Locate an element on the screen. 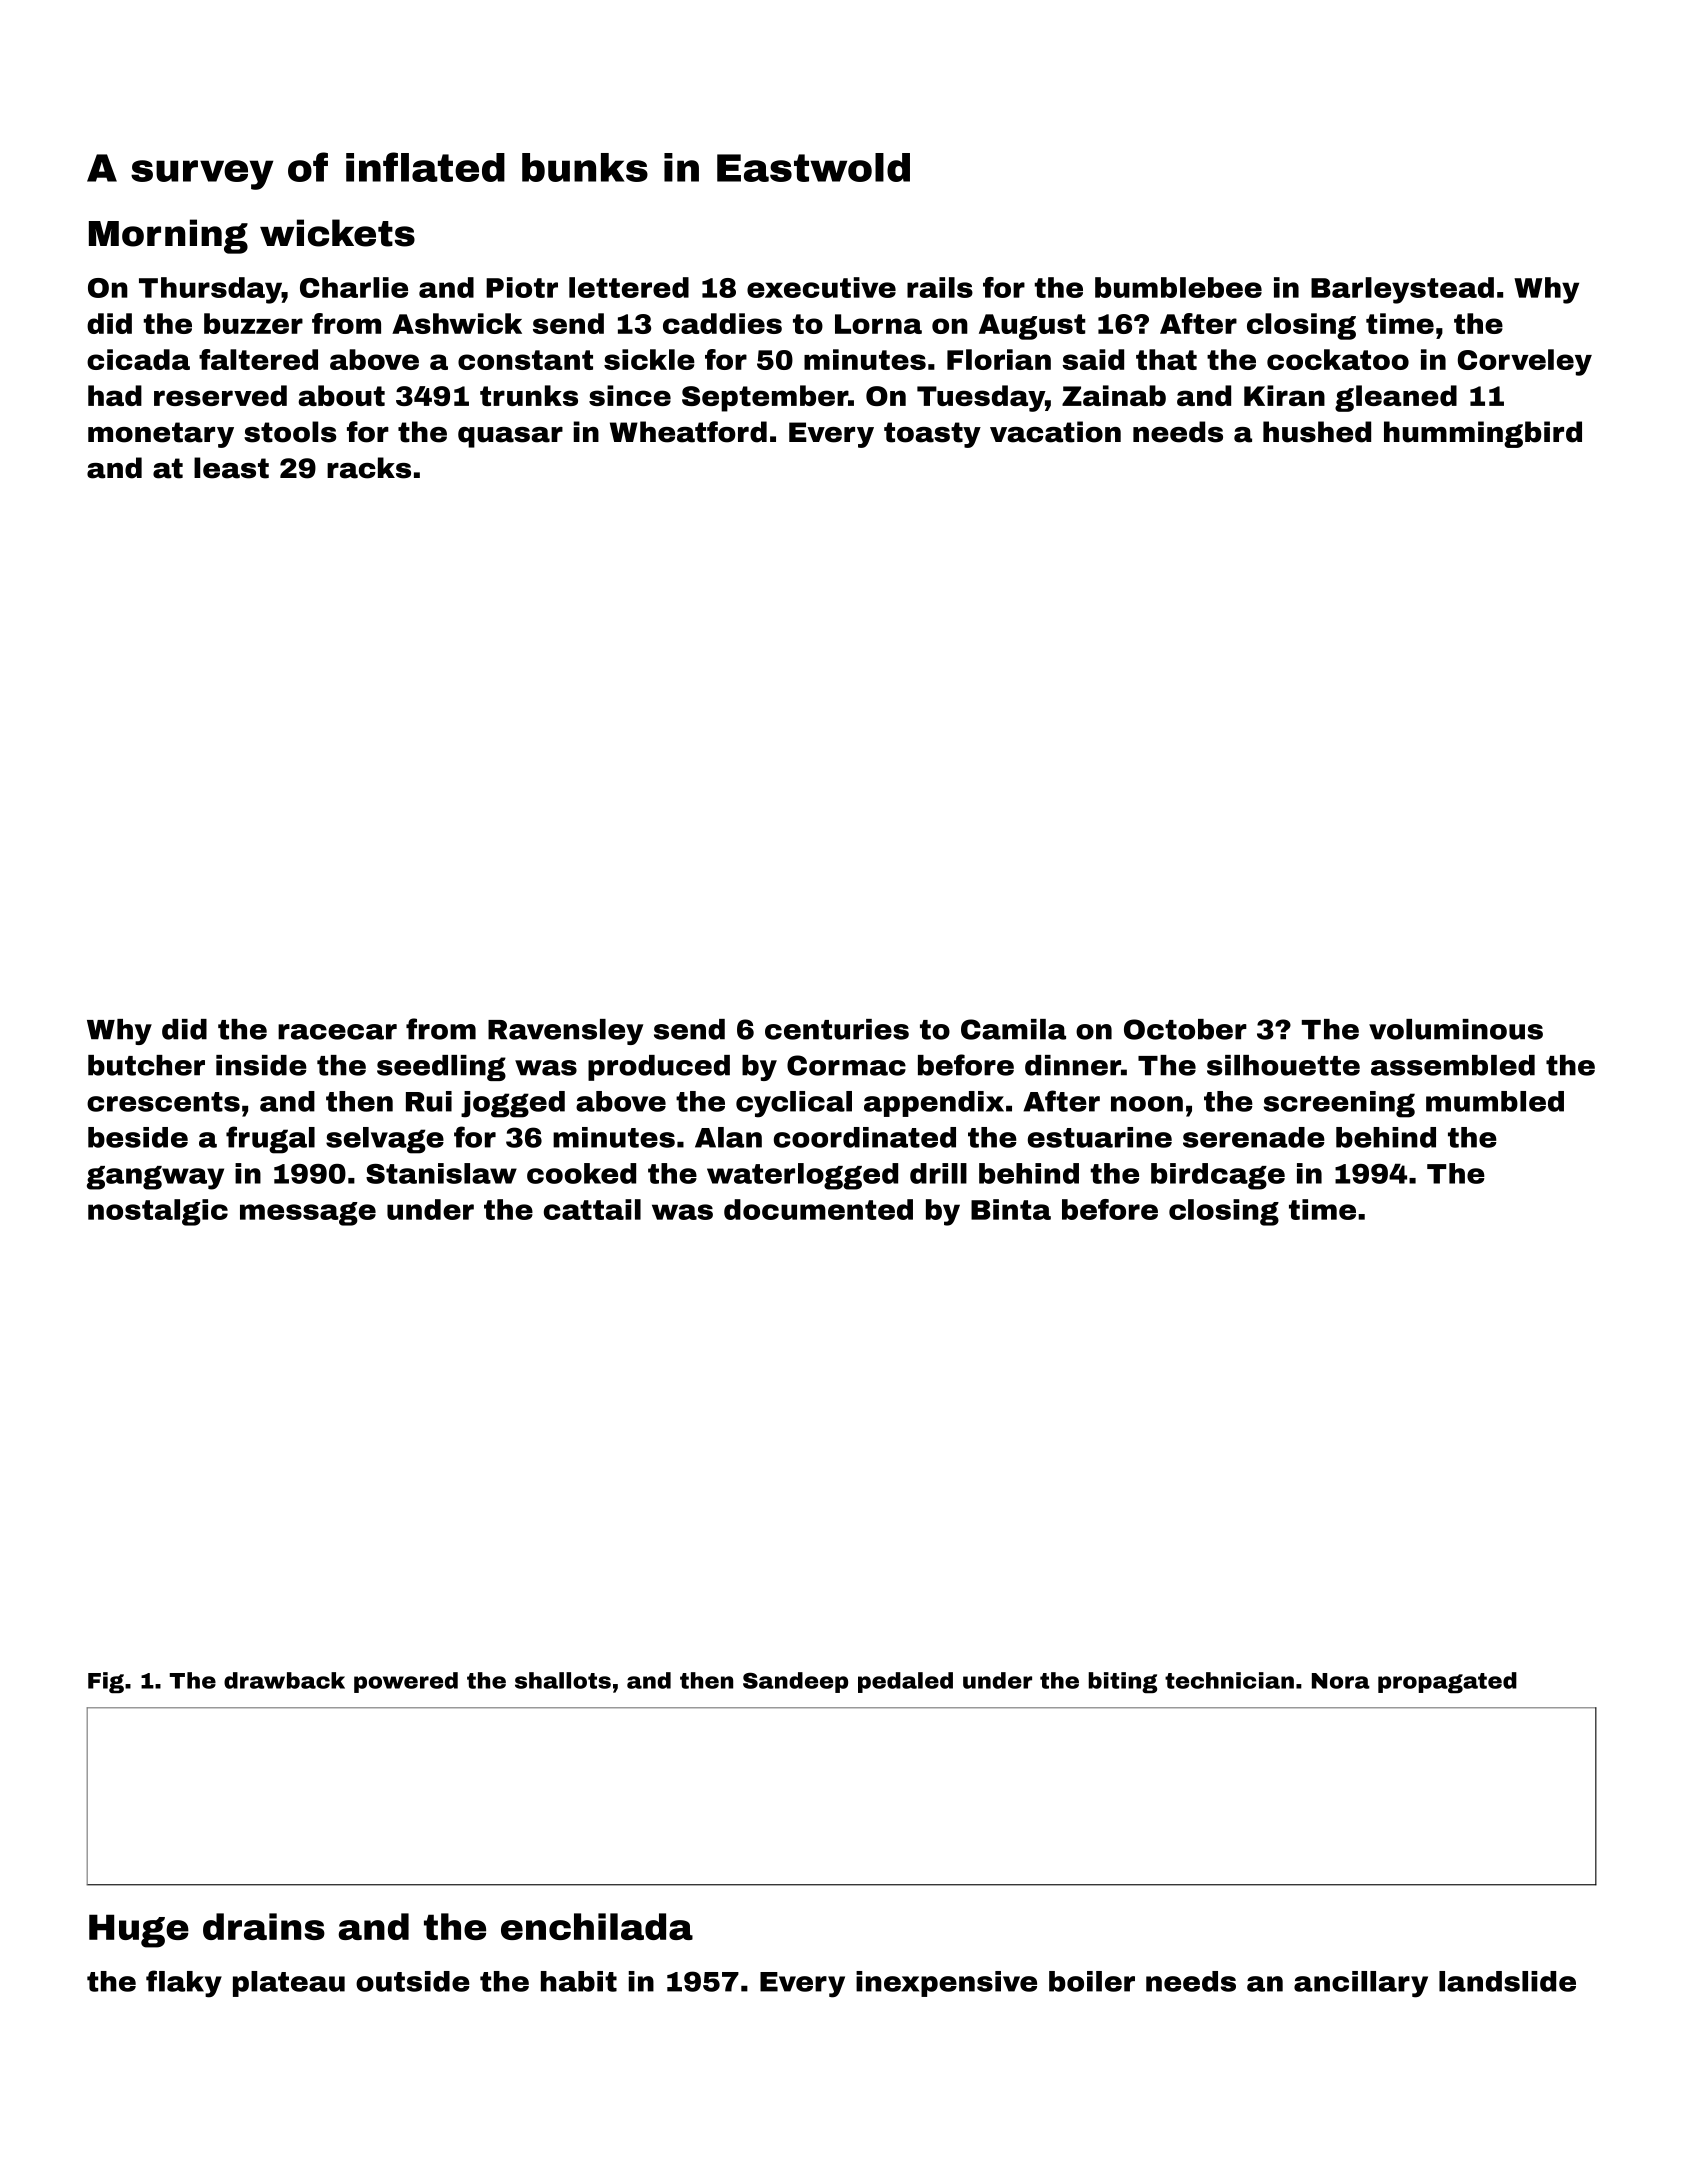 The height and width of the screenshot is (2178, 1683). boiler is located at coordinates (1092, 1981).
